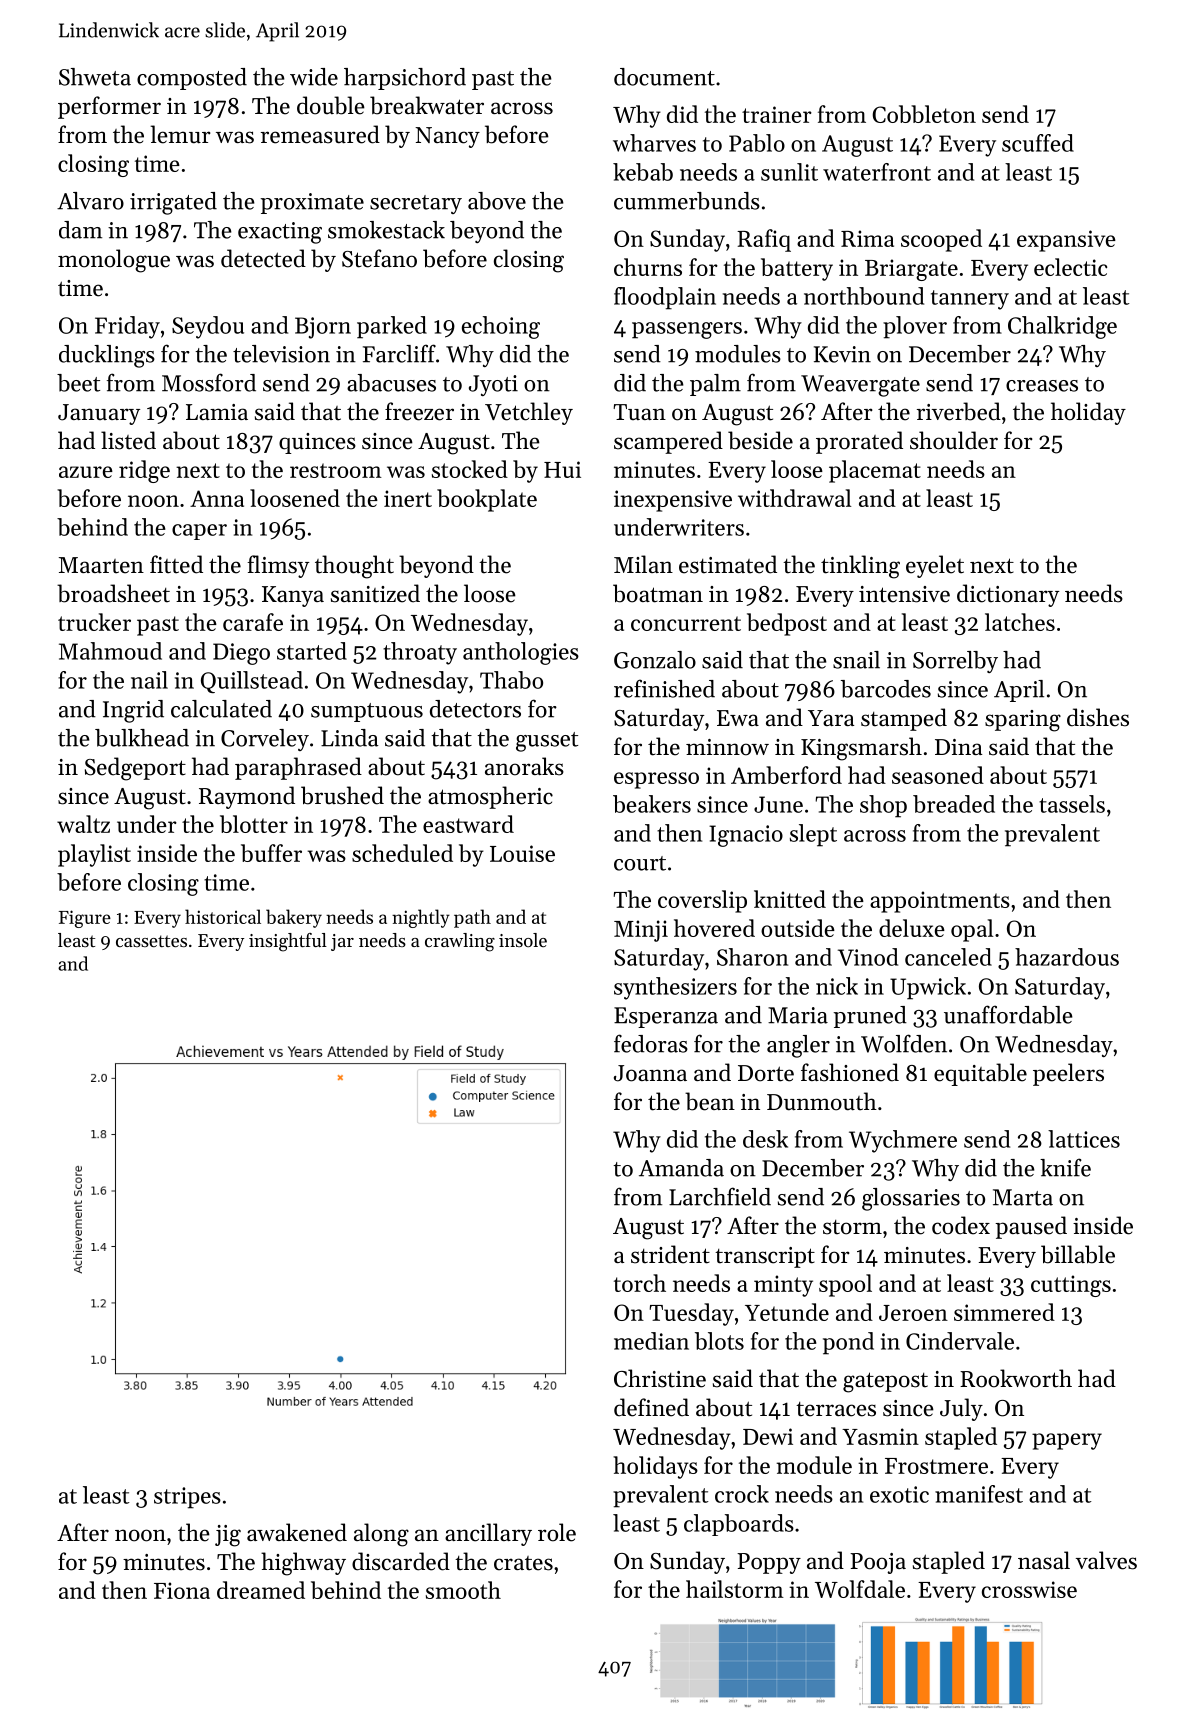 The height and width of the screenshot is (1732, 1196). What do you see at coordinates (199, 532) in the screenshot?
I see `caper` at bounding box center [199, 532].
